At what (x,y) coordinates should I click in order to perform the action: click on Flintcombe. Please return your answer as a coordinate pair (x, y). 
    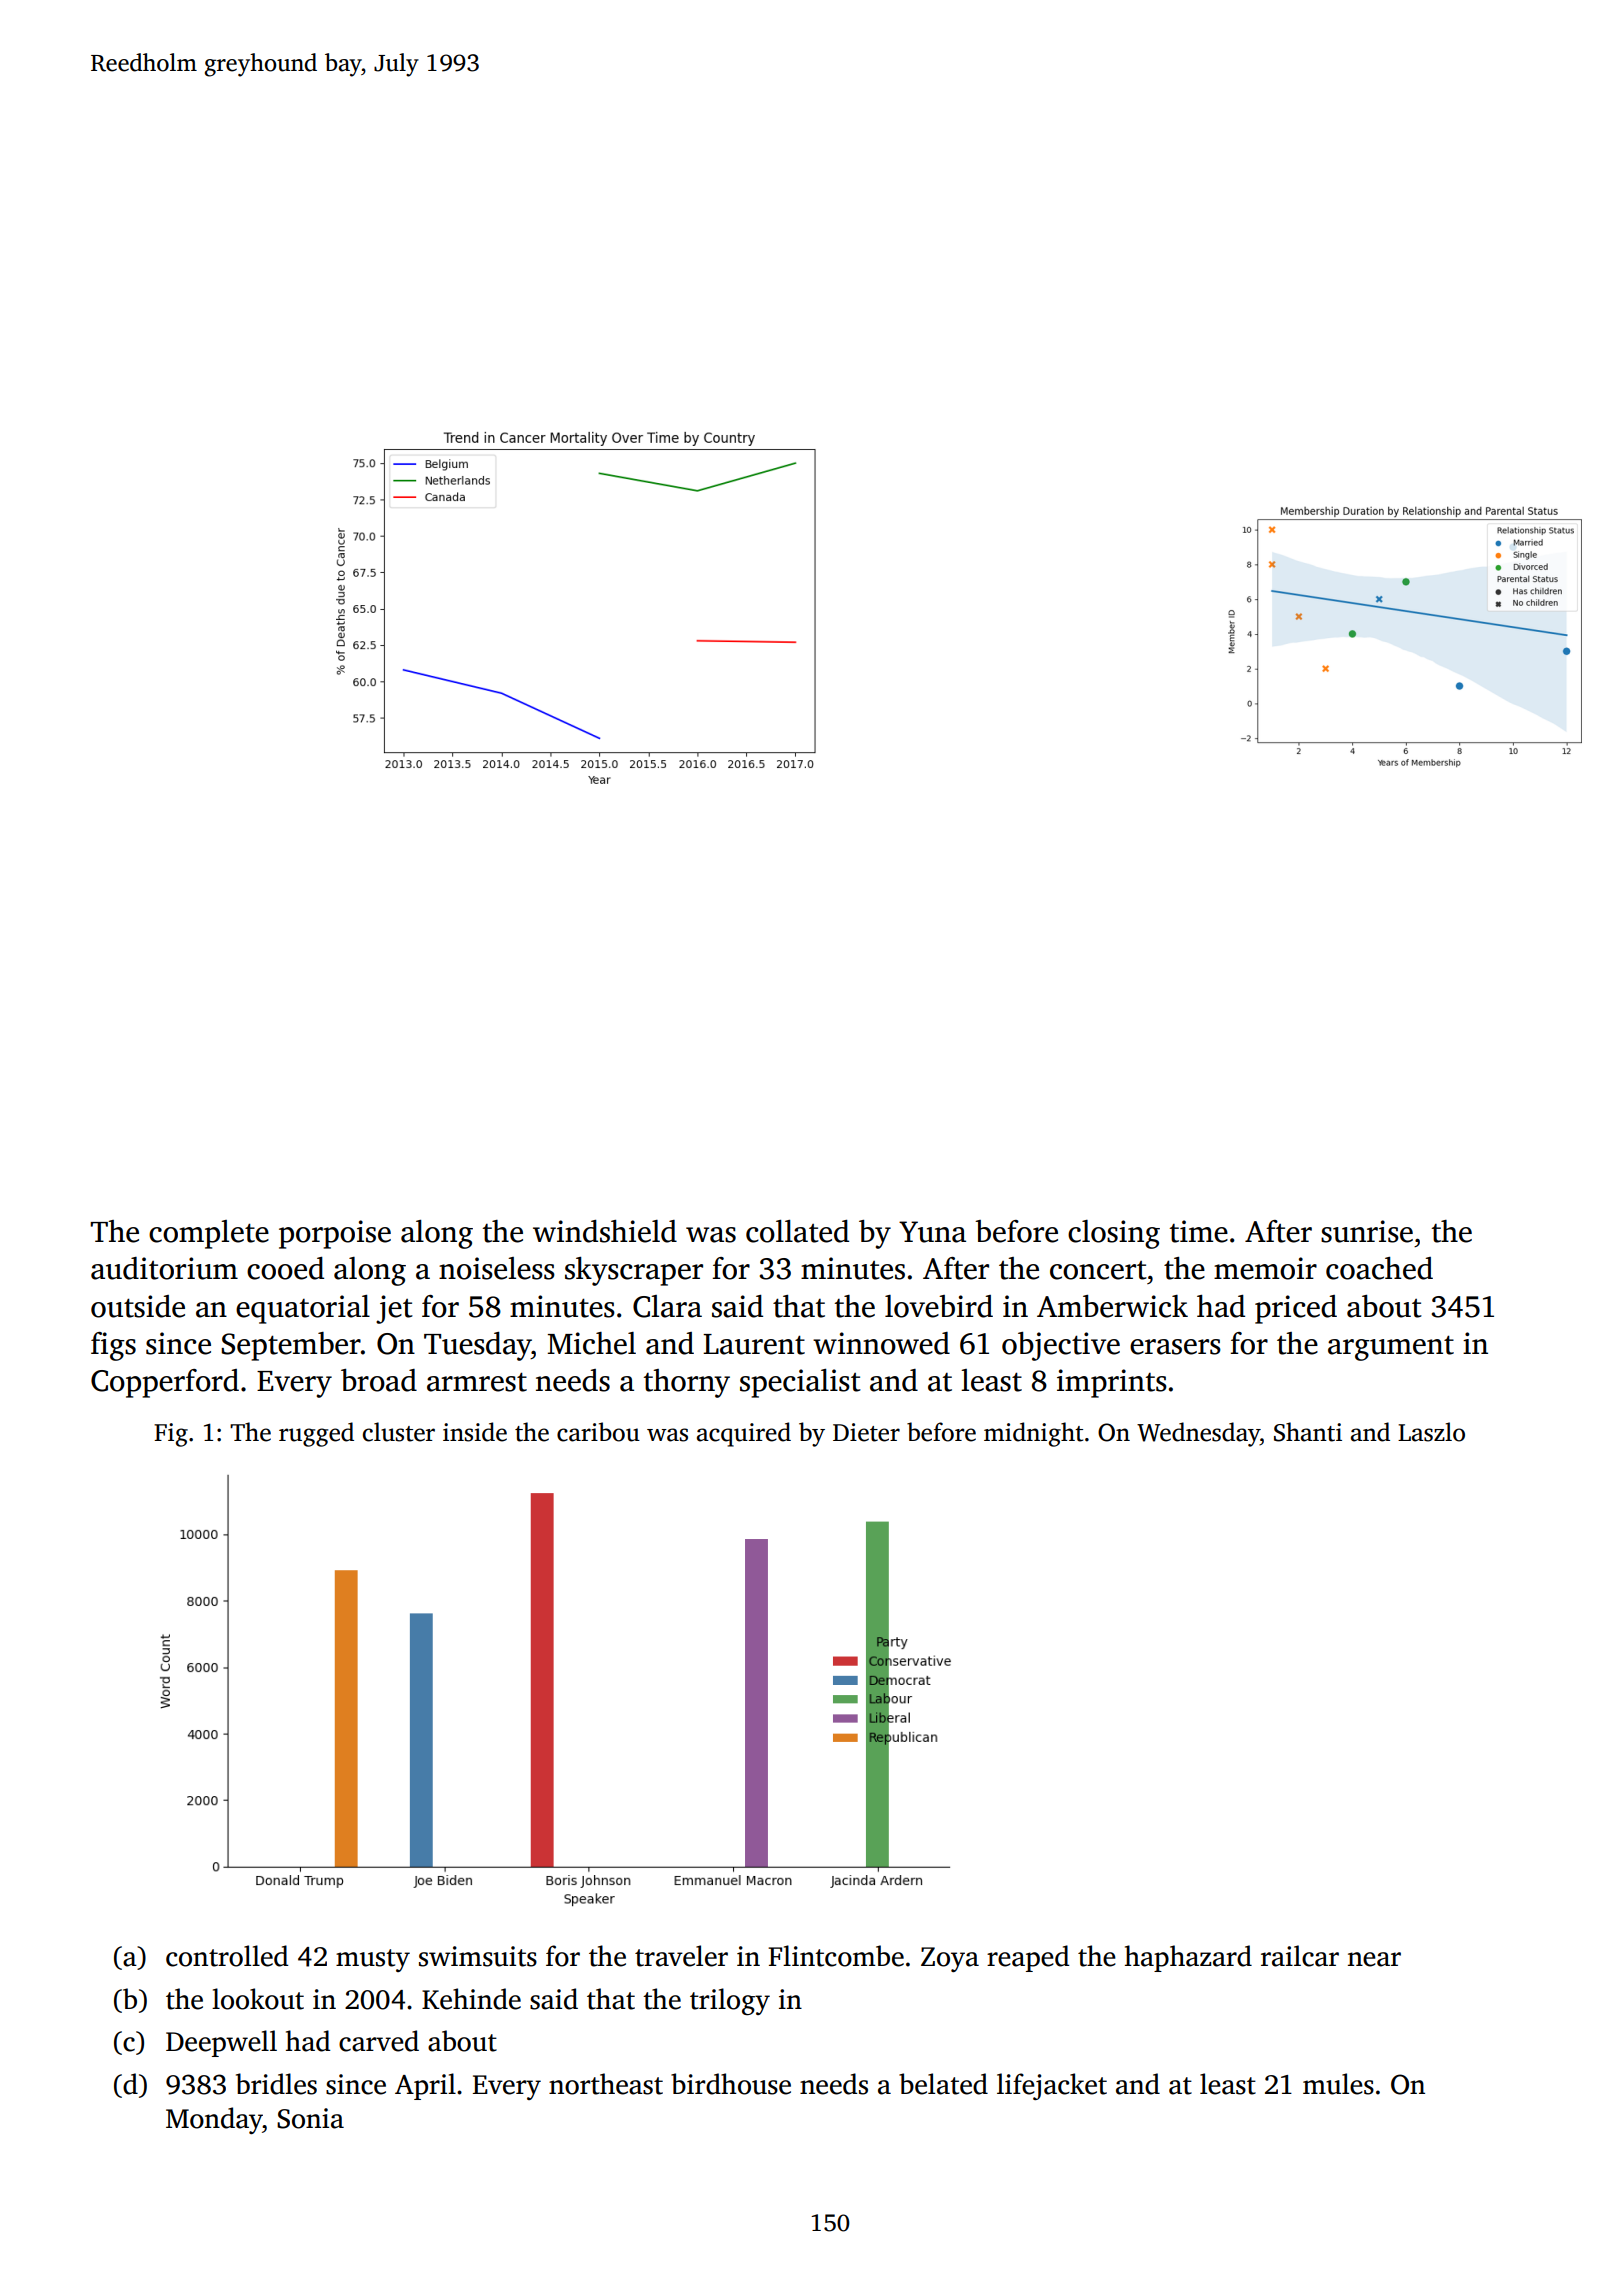
    Looking at the image, I should click on (836, 1956).
